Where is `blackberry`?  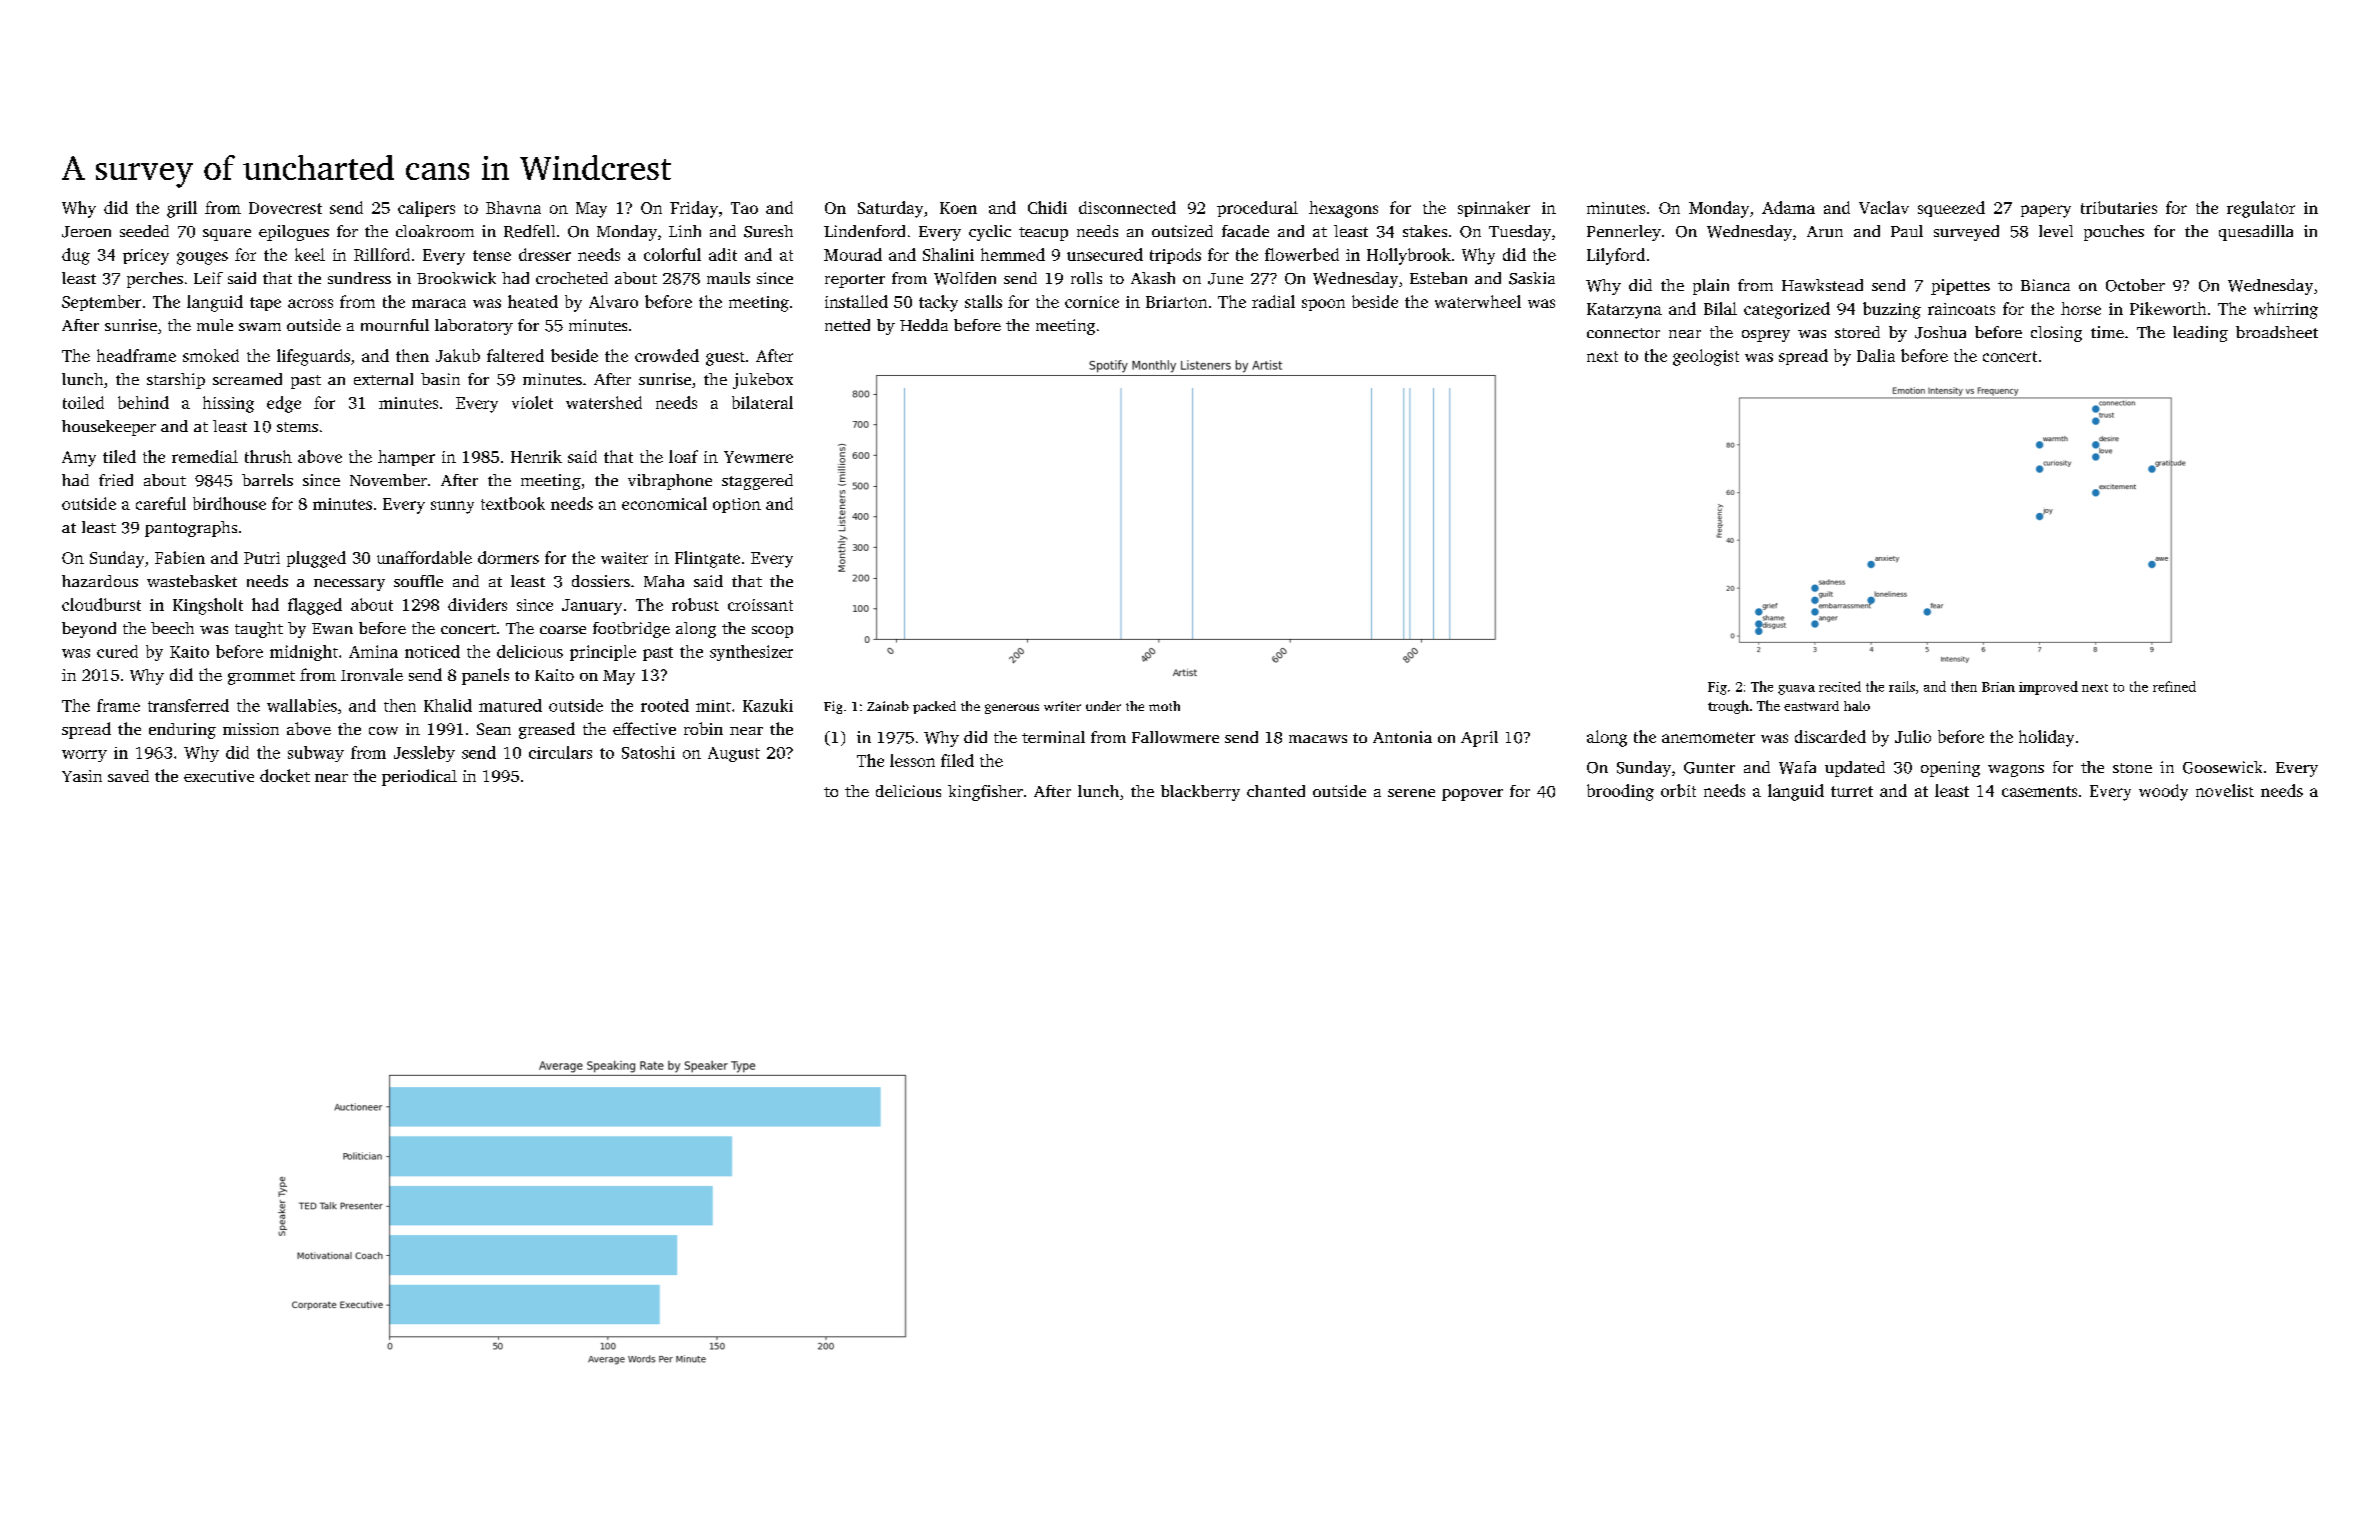 blackberry is located at coordinates (1200, 793).
